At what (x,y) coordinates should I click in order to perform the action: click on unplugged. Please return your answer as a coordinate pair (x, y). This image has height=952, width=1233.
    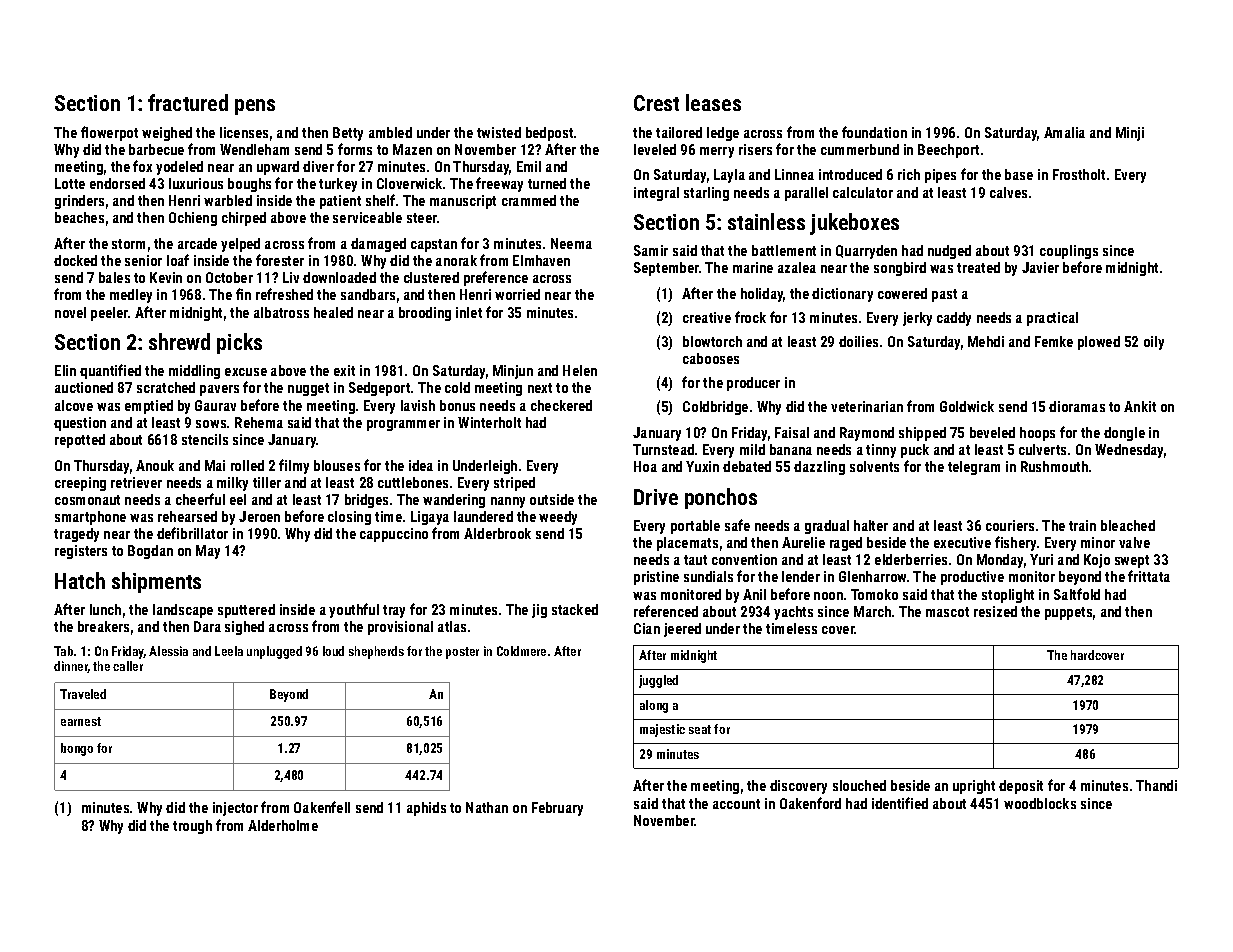
    Looking at the image, I should click on (274, 652).
